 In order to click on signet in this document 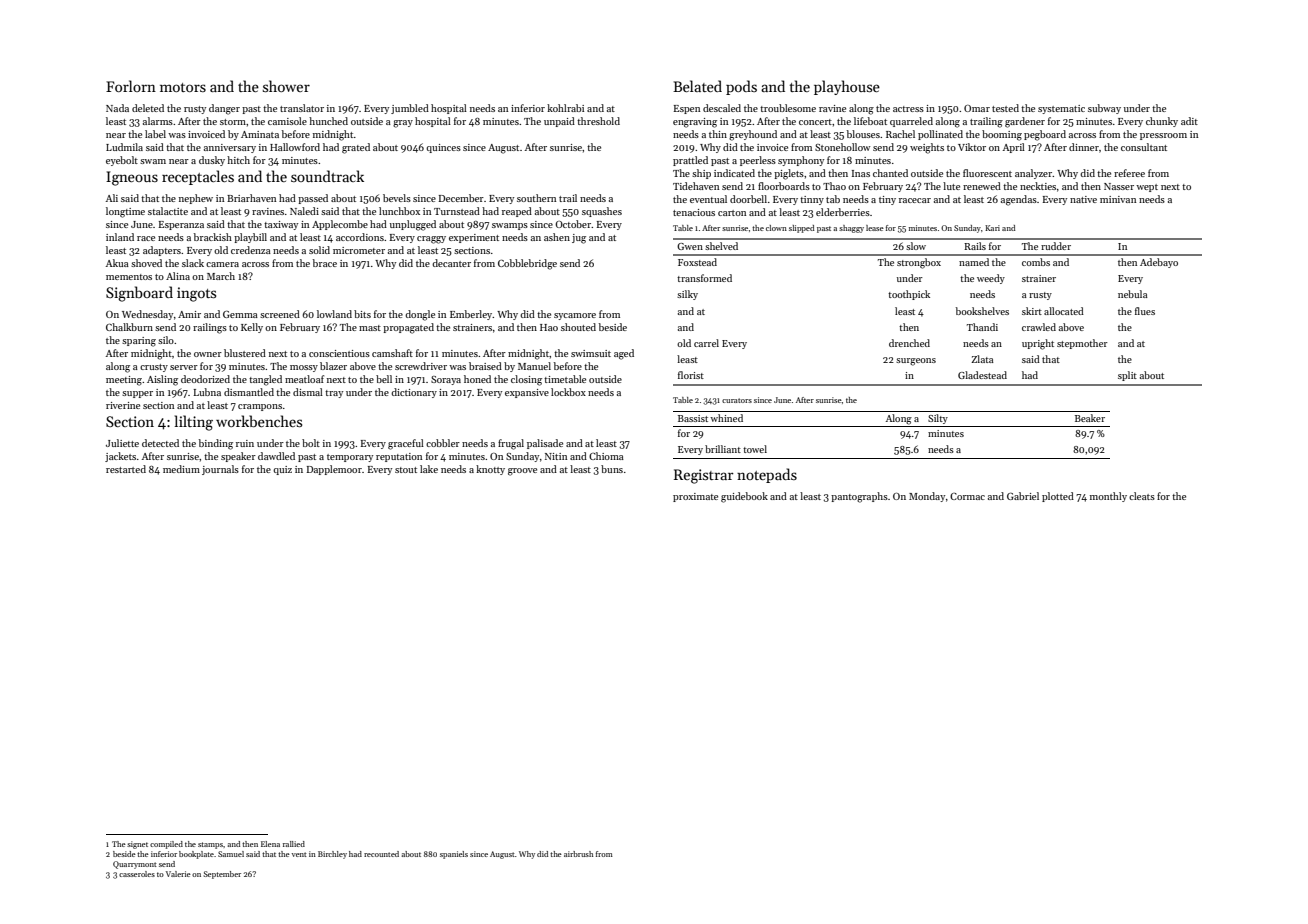, I will do `click(137, 845)`.
